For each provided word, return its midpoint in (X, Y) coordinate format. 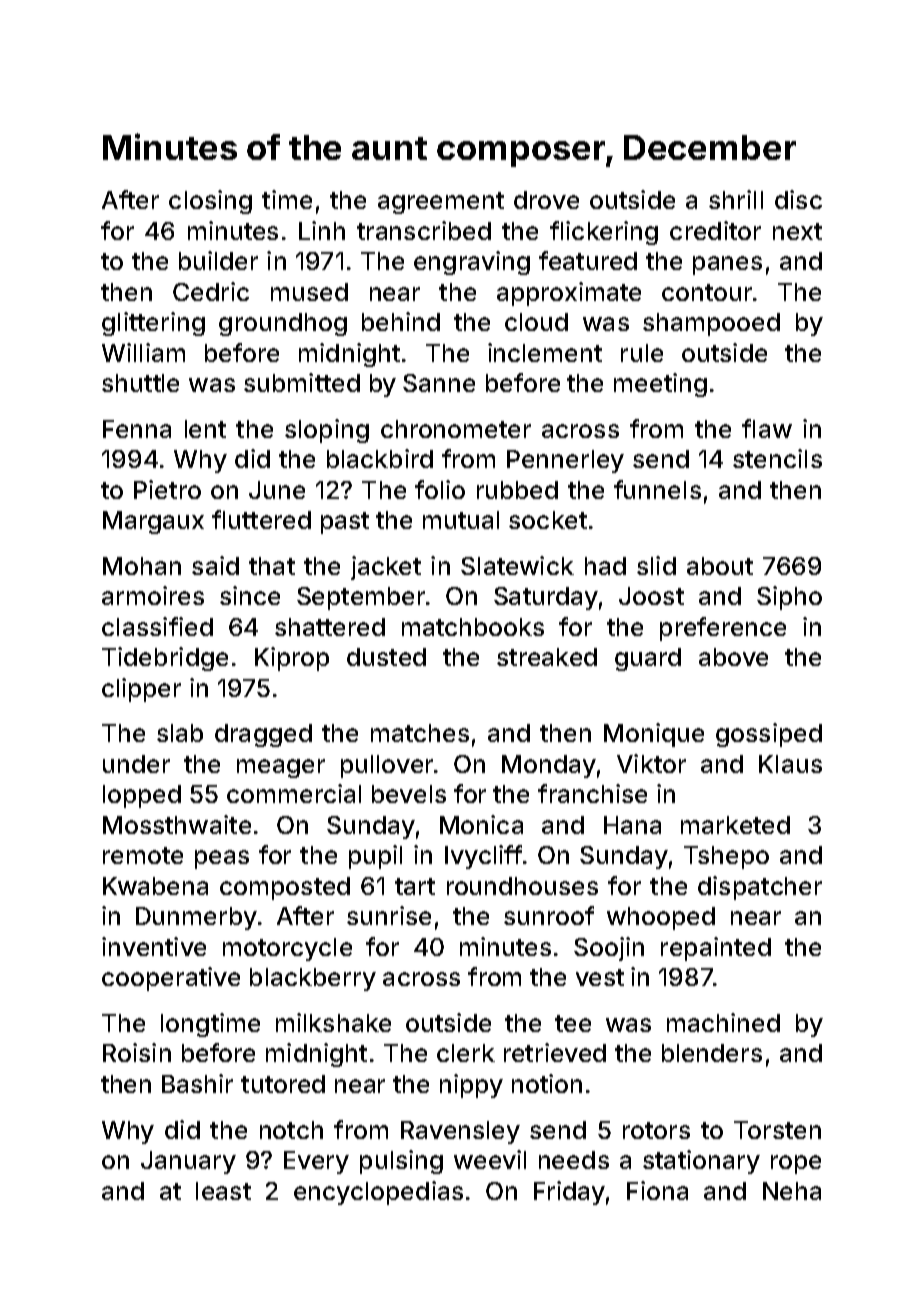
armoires (153, 595)
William (143, 352)
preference (723, 629)
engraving (472, 263)
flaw (767, 428)
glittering (153, 324)
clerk (466, 1053)
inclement (545, 352)
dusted (386, 657)
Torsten (777, 1130)
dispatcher (760, 888)
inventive (154, 946)
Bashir (197, 1083)
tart (415, 886)
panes (727, 265)
